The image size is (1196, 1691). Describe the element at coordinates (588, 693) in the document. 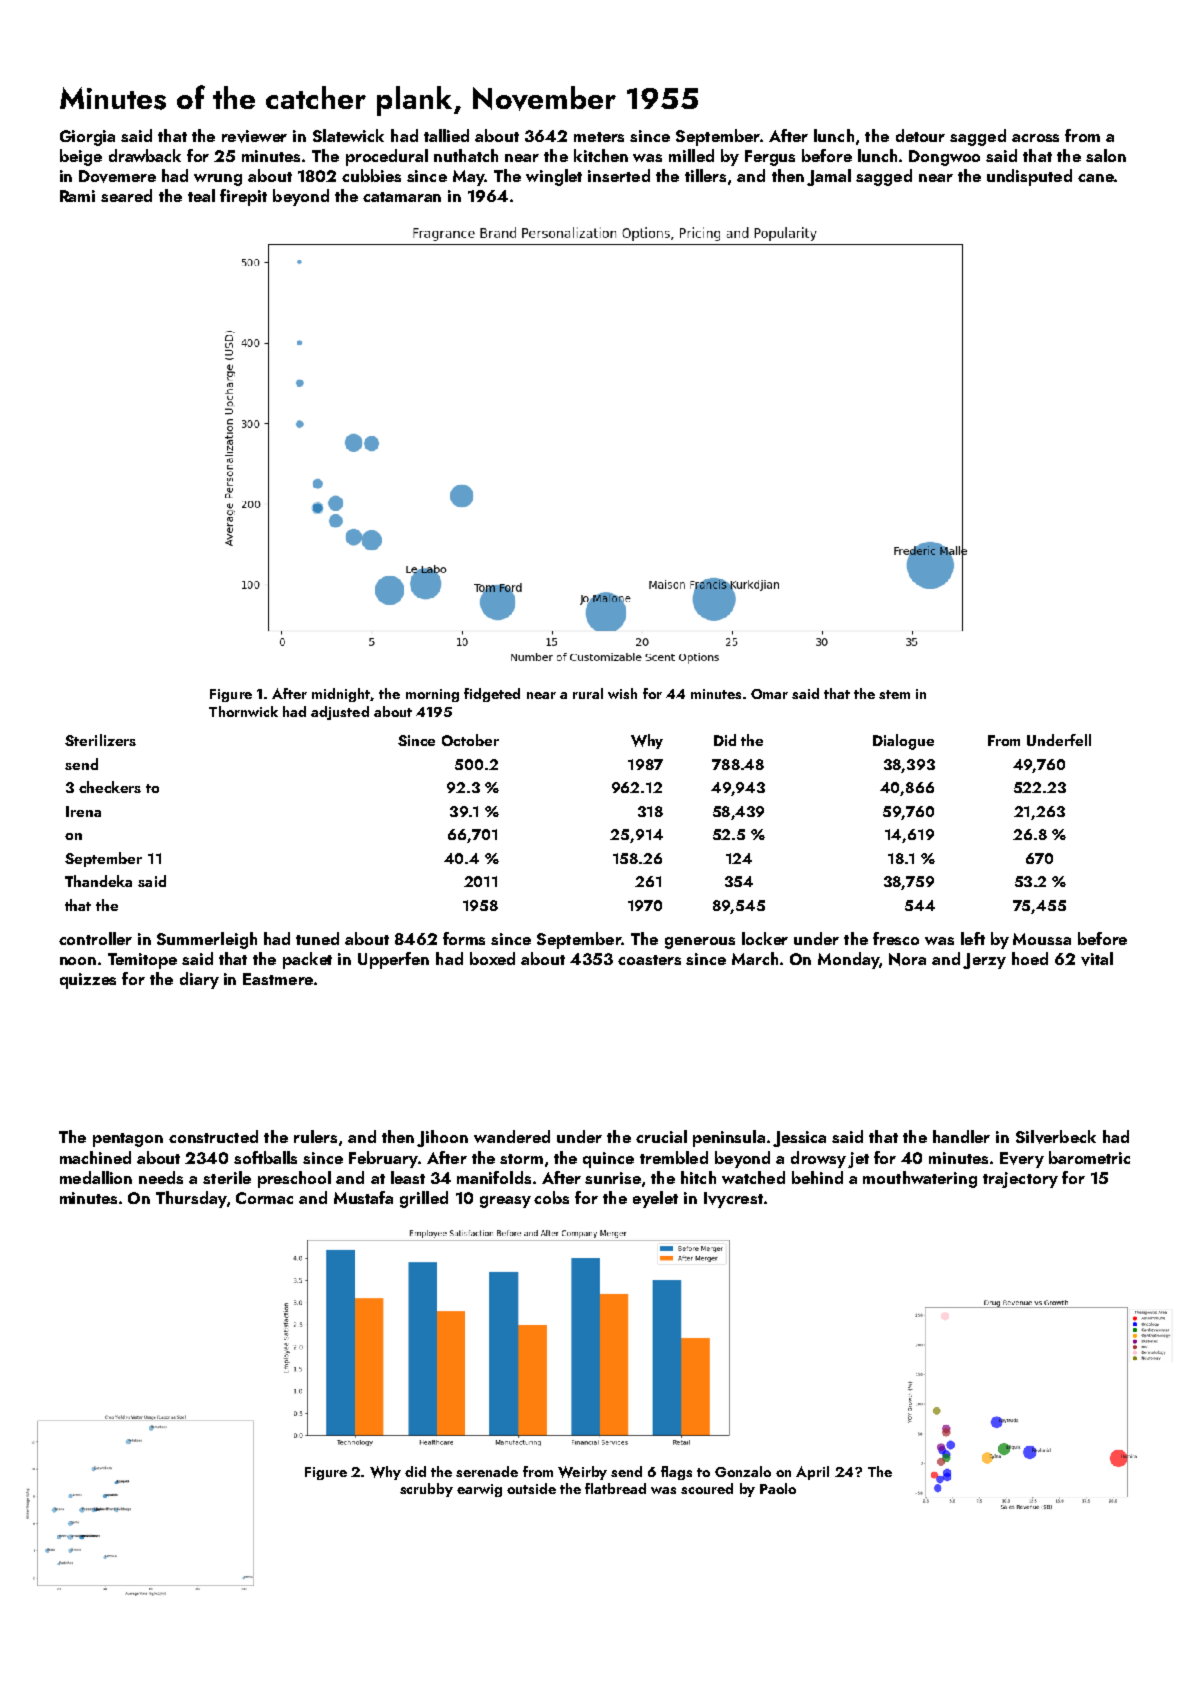

I see `rural` at that location.
